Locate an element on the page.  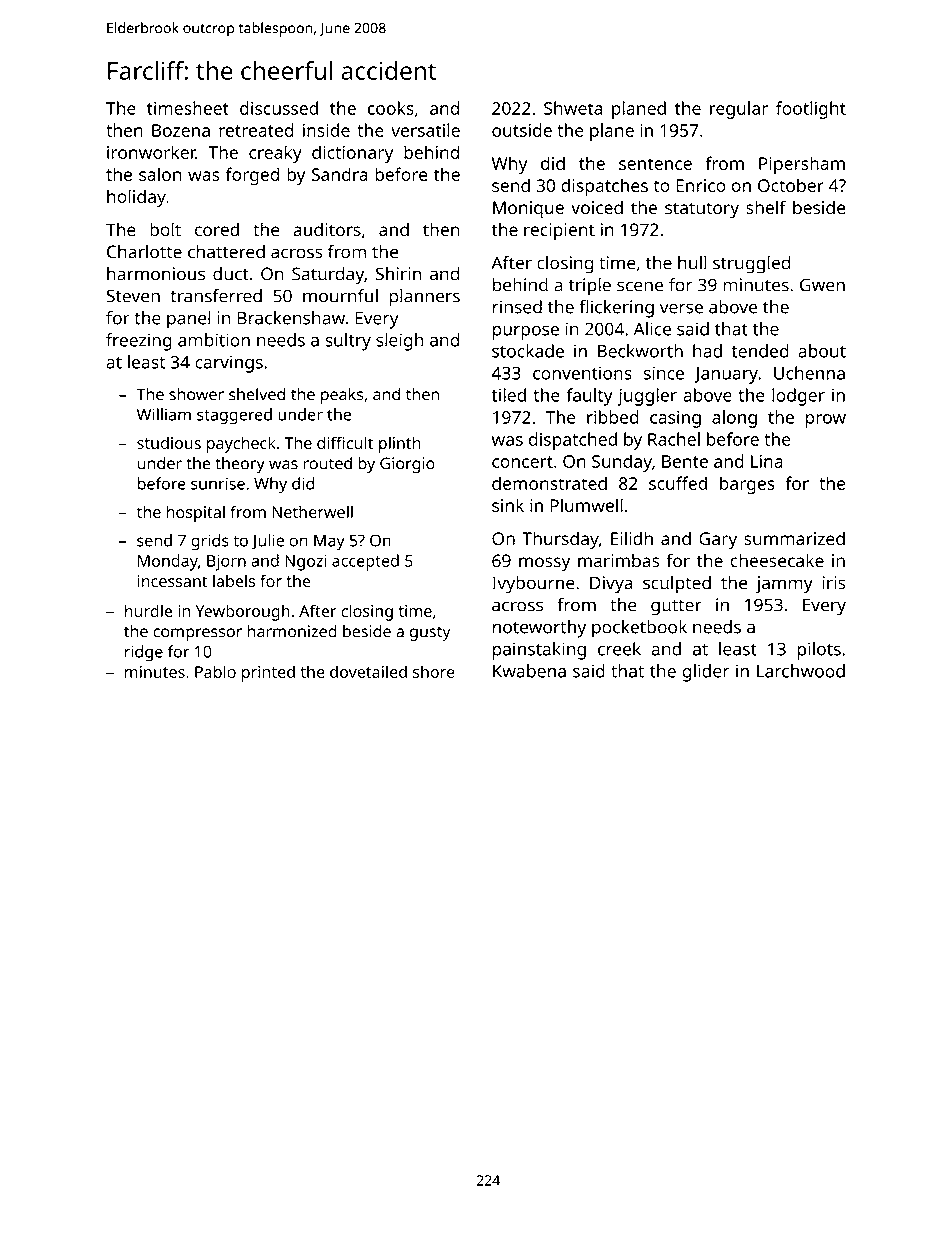
gutter is located at coordinates (676, 607).
